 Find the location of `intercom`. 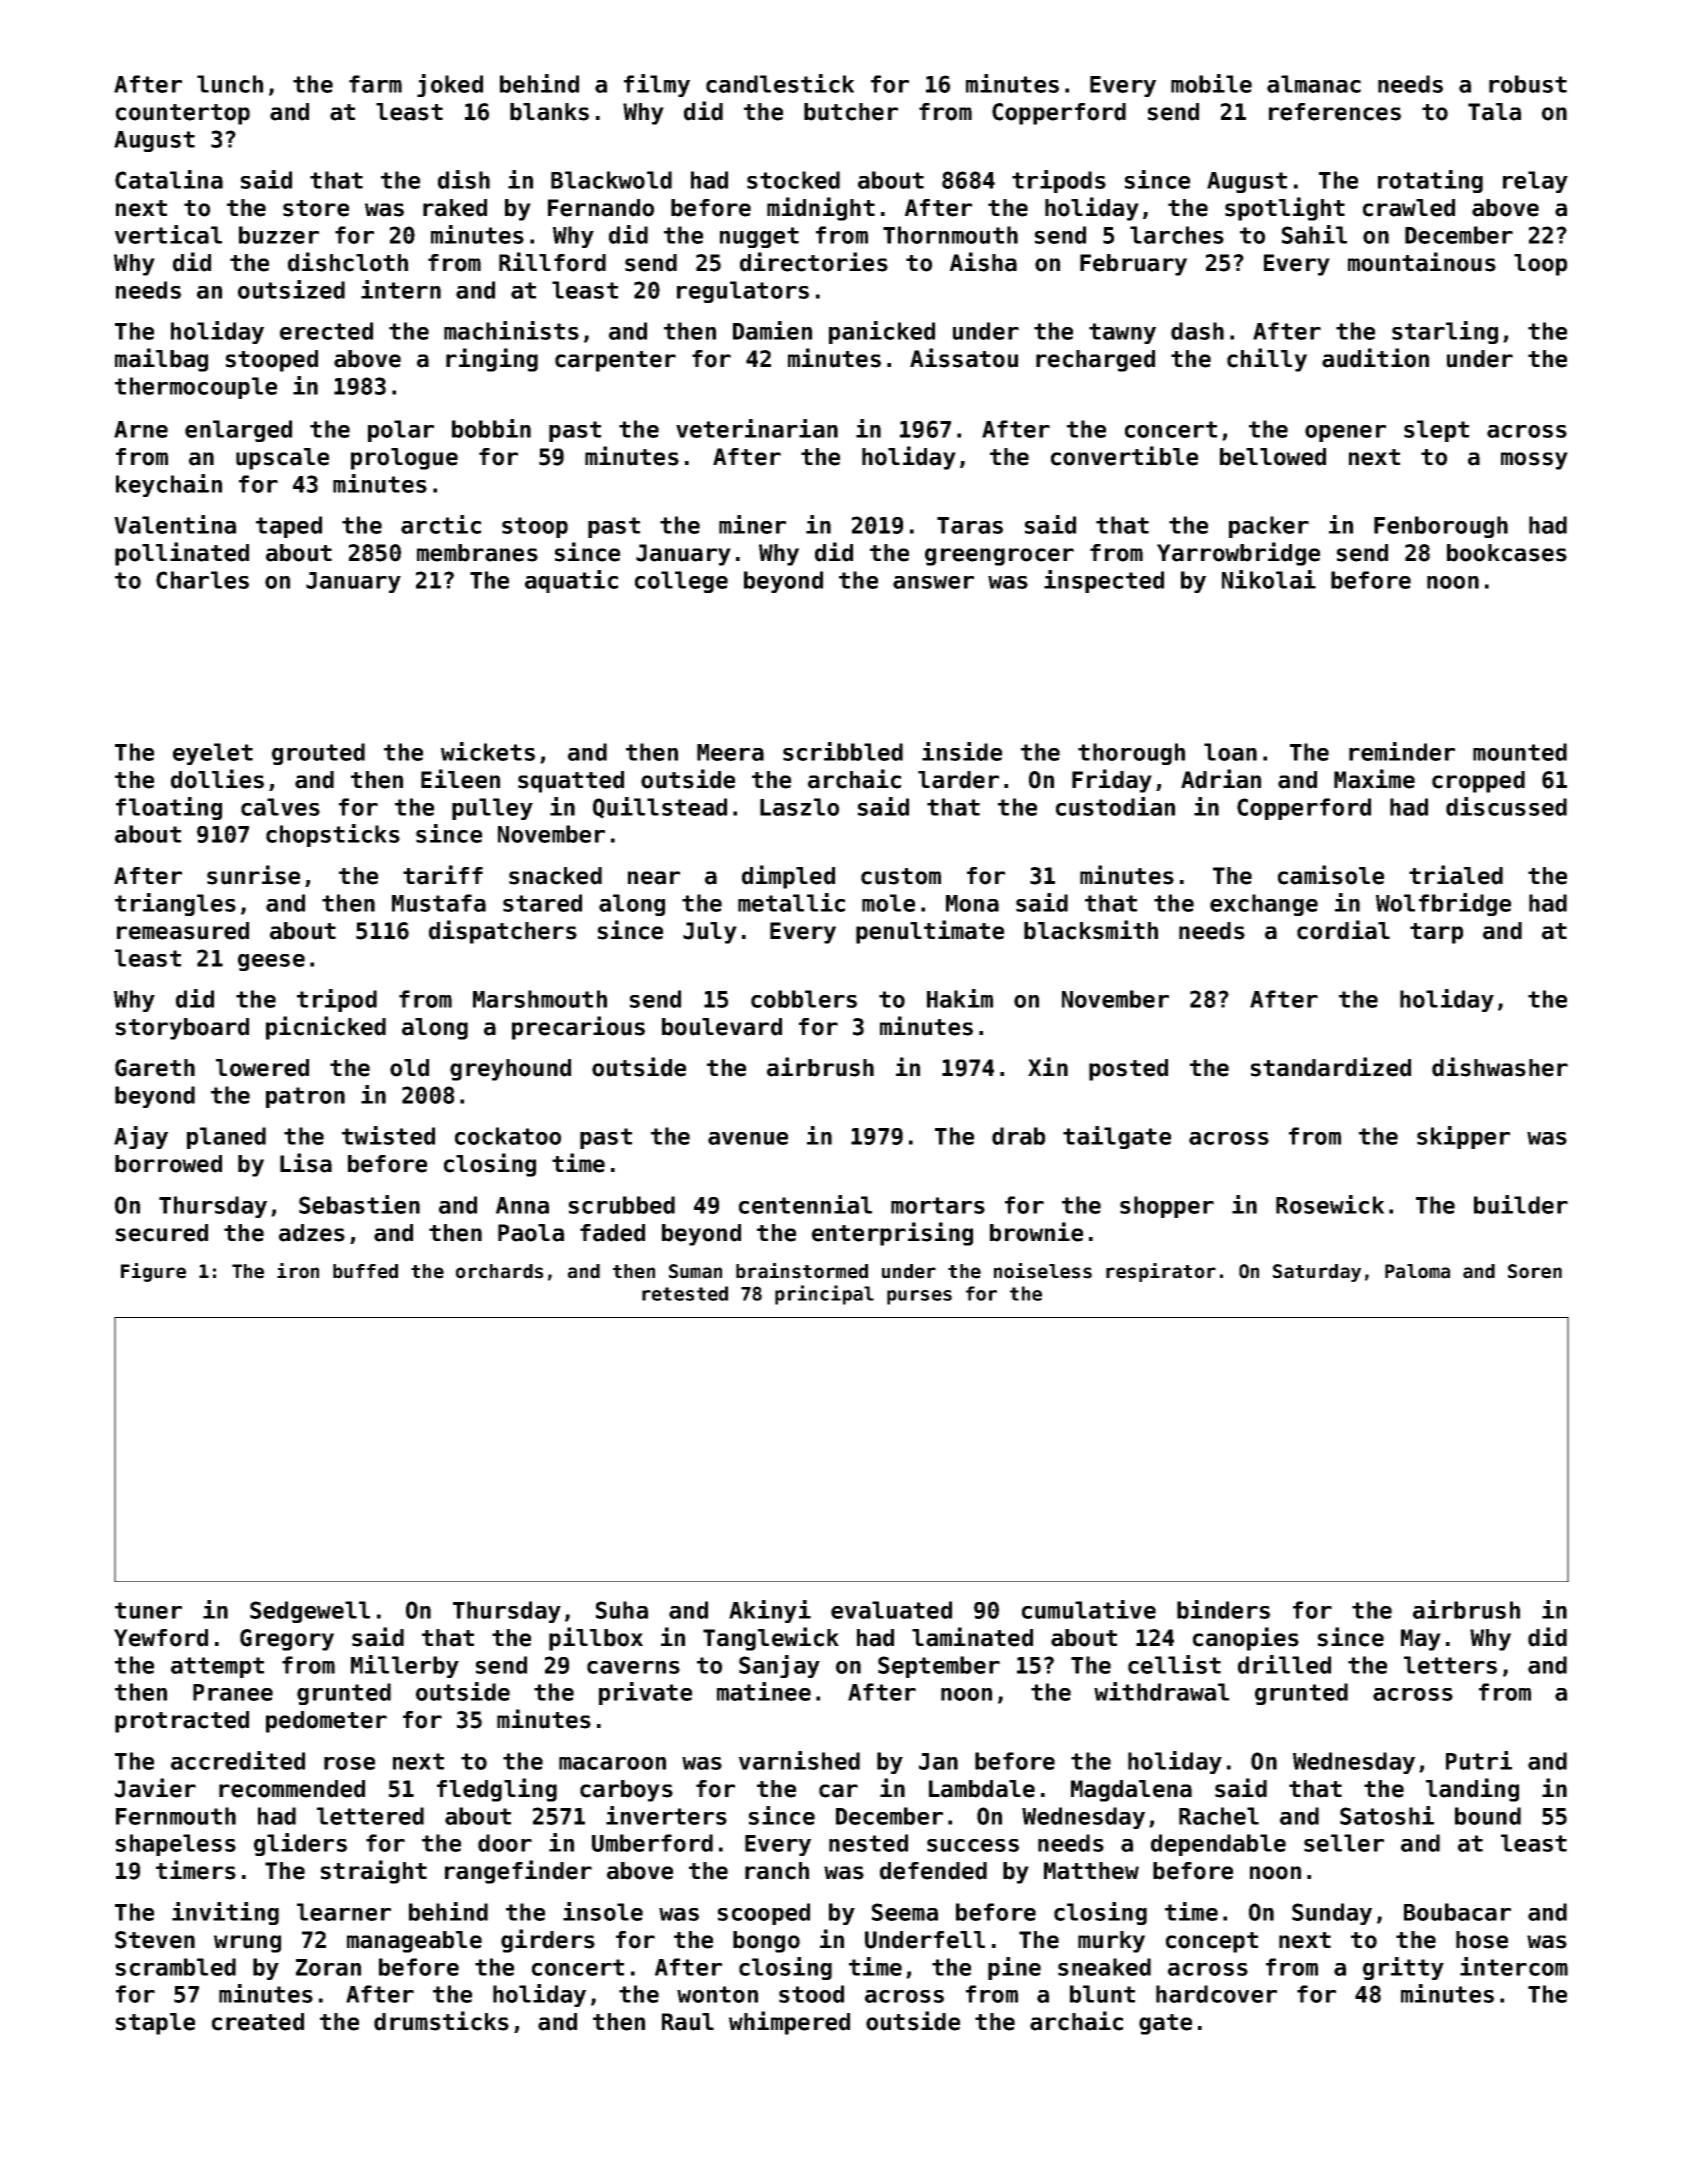

intercom is located at coordinates (1514, 1966).
